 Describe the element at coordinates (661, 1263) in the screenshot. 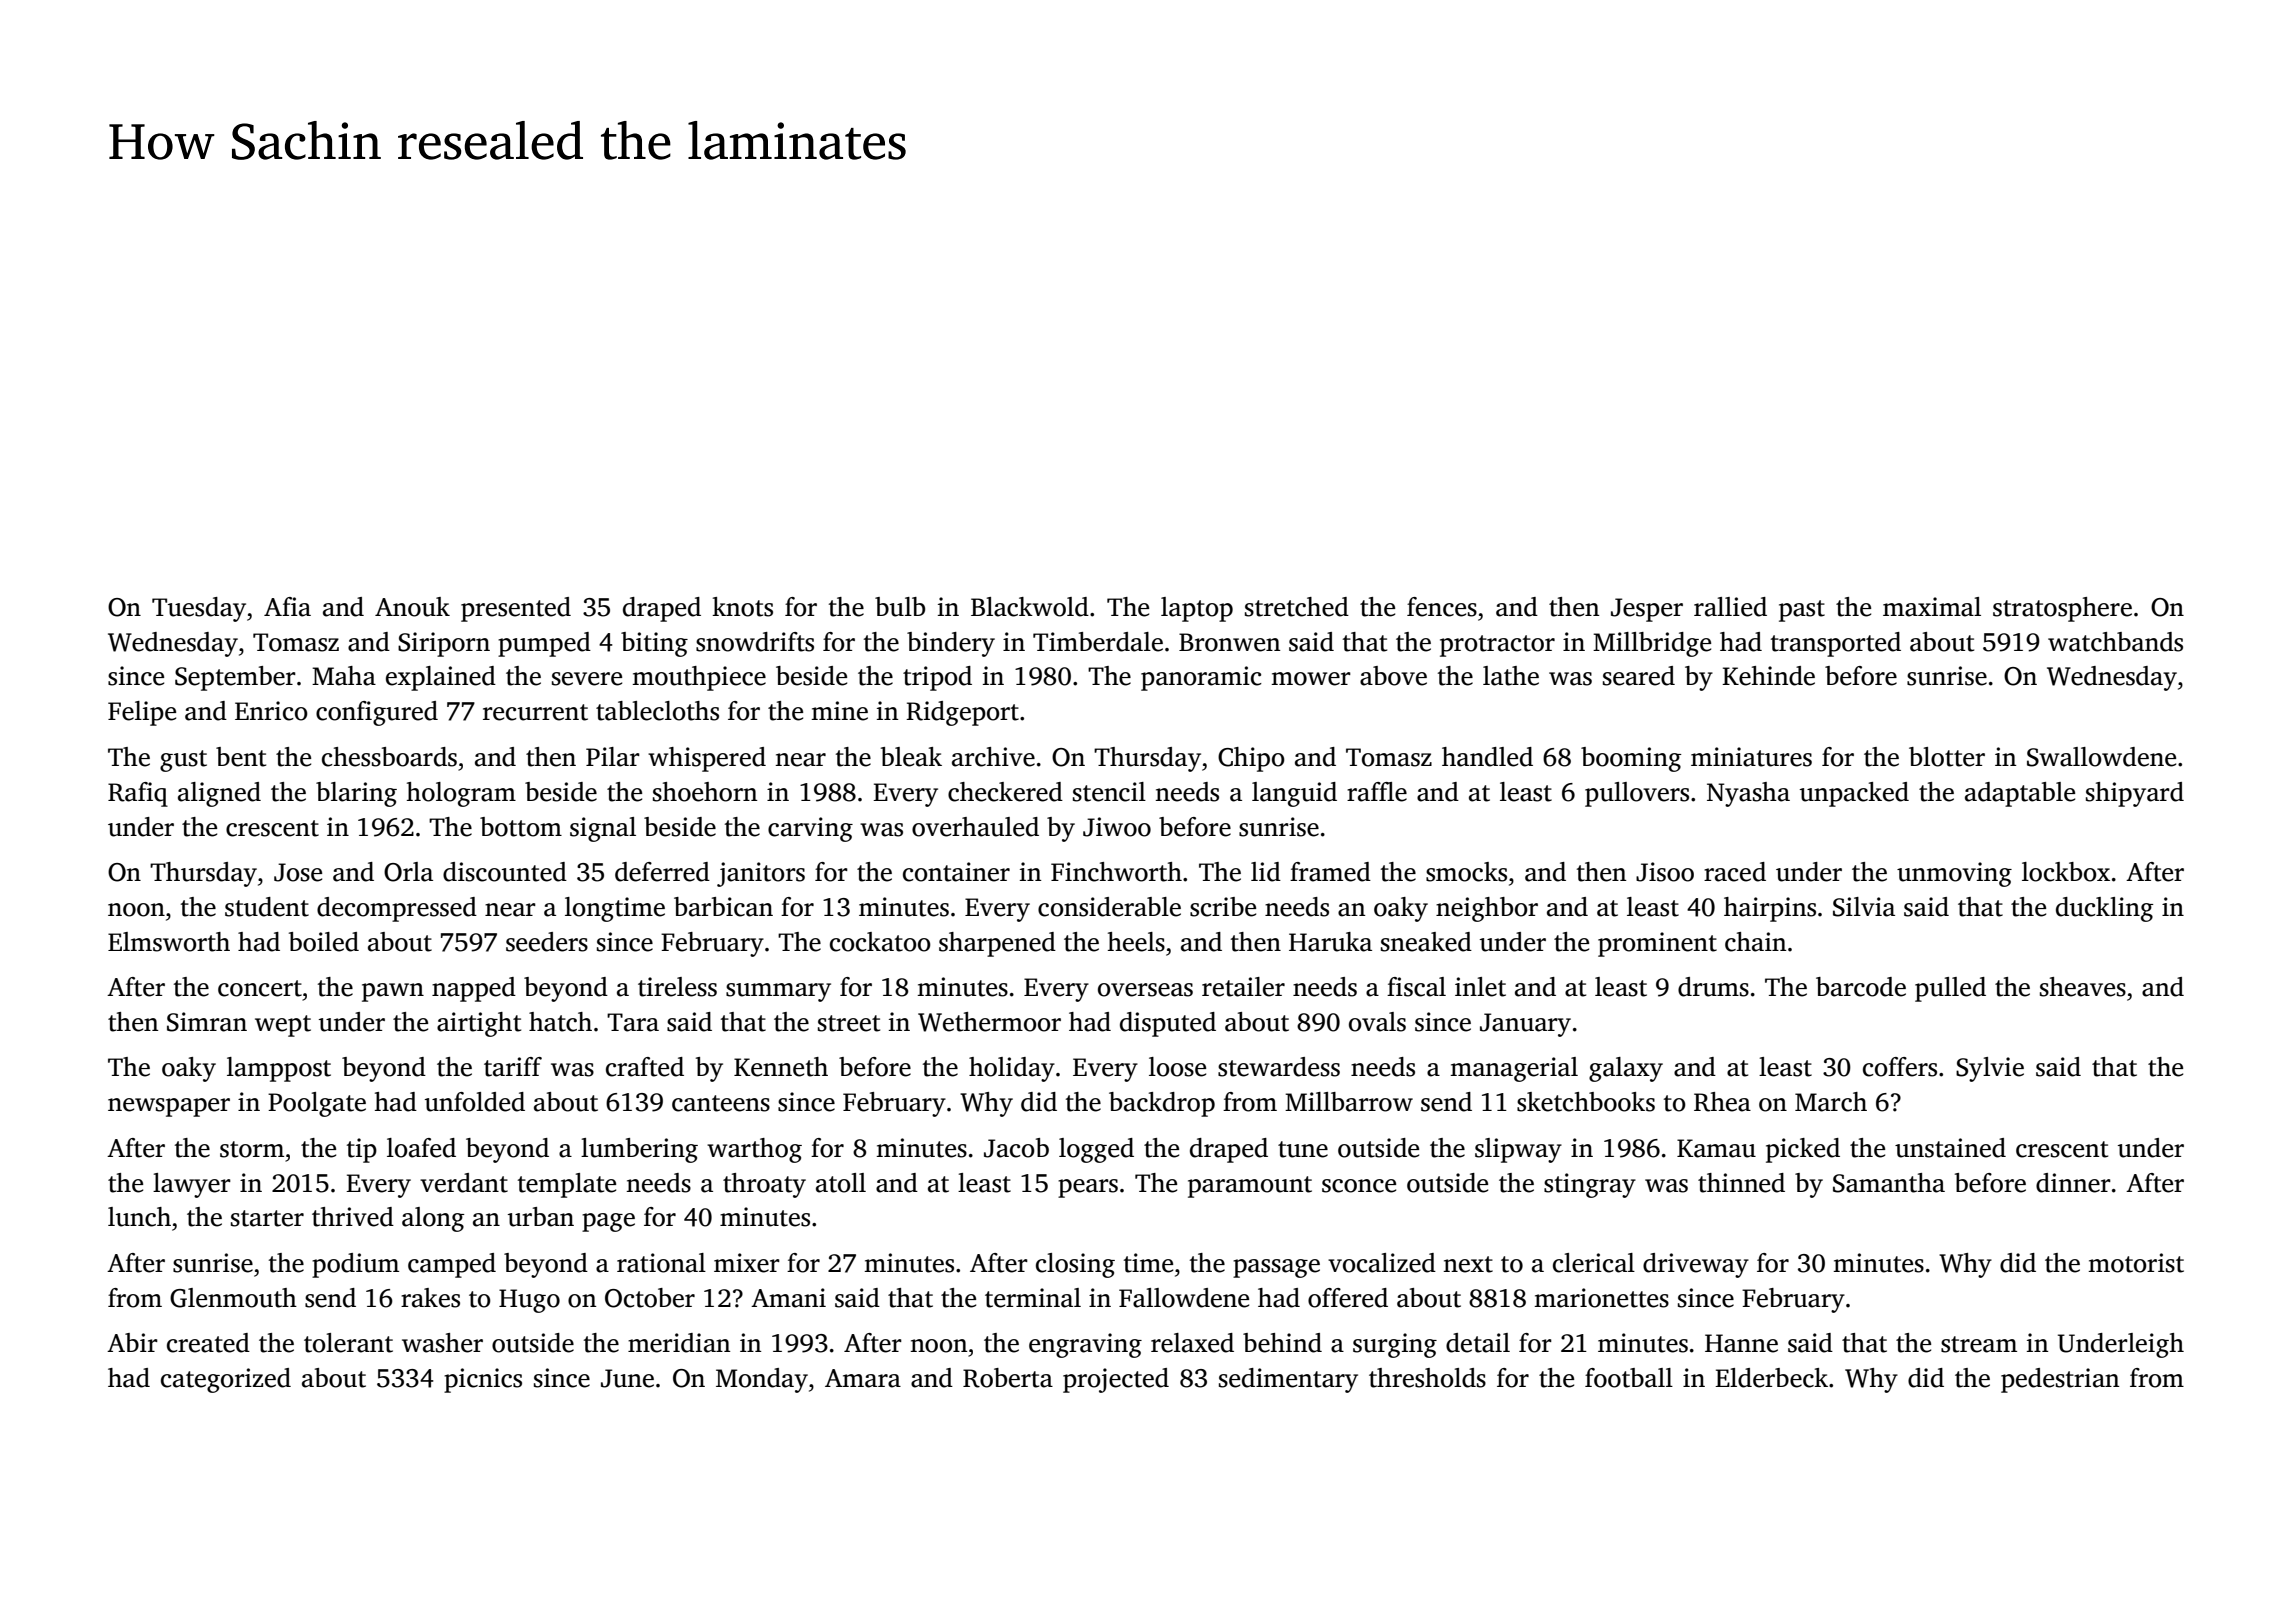

I see `rational` at that location.
